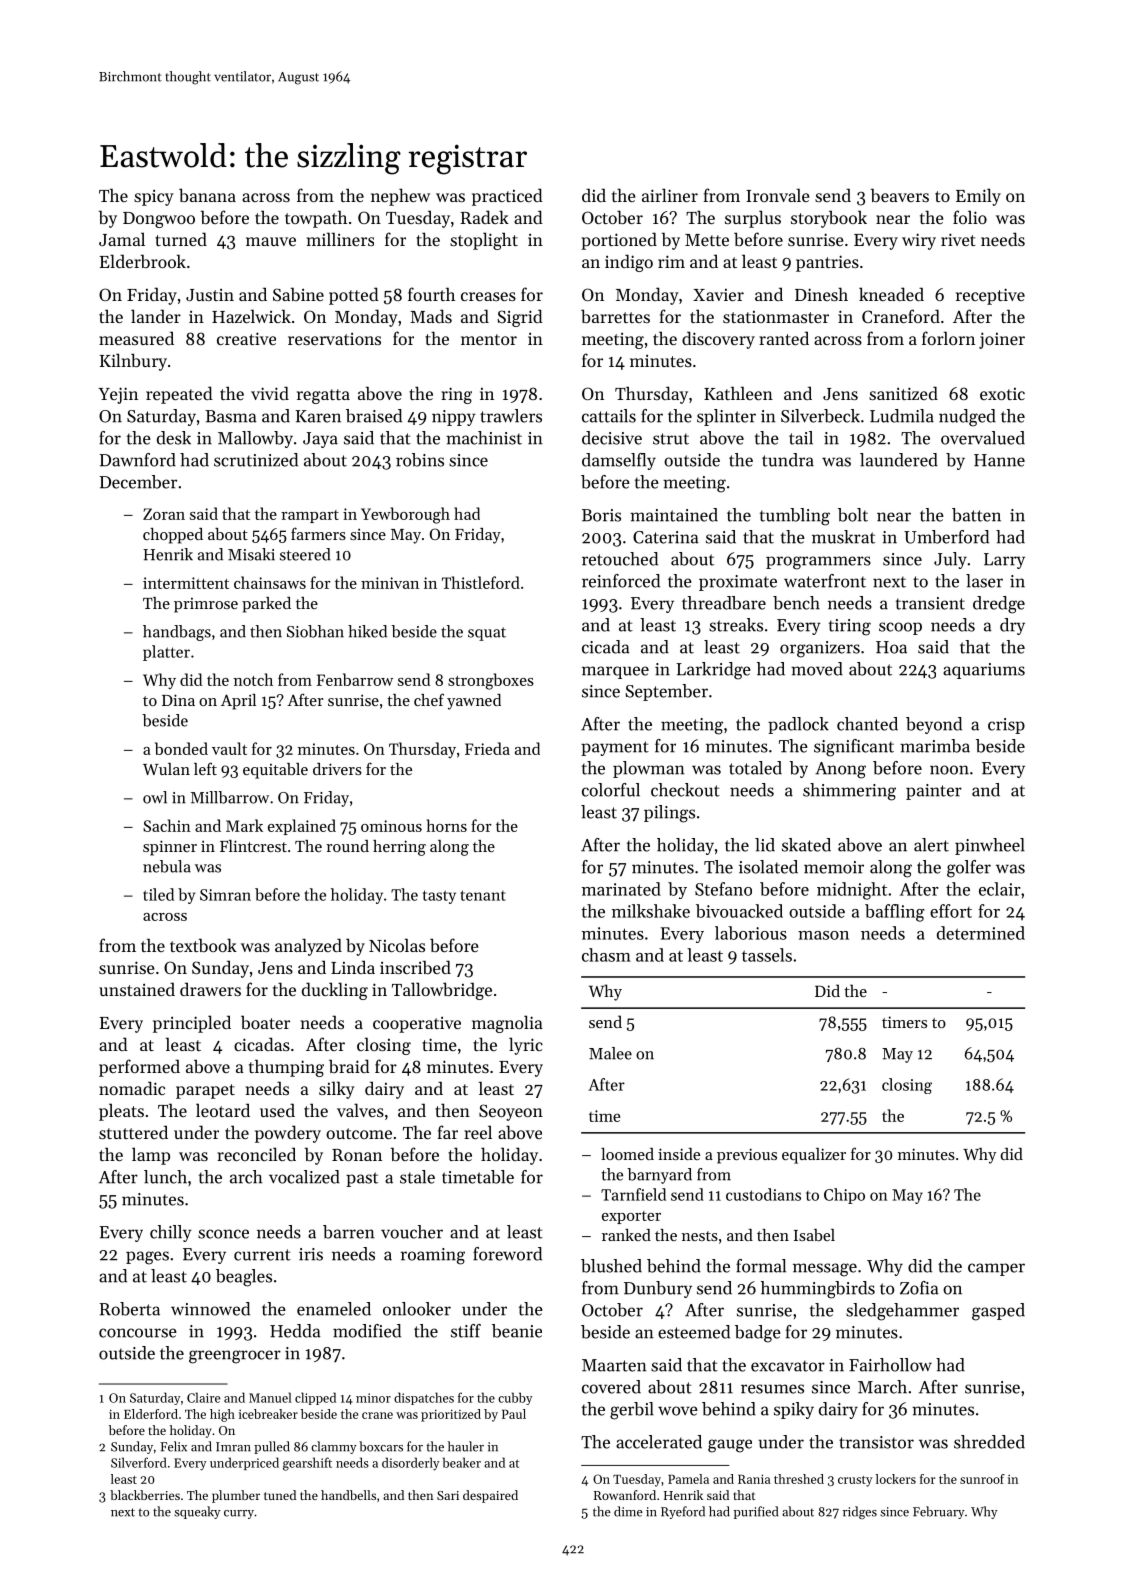  What do you see at coordinates (978, 197) in the image?
I see `Emily` at bounding box center [978, 197].
